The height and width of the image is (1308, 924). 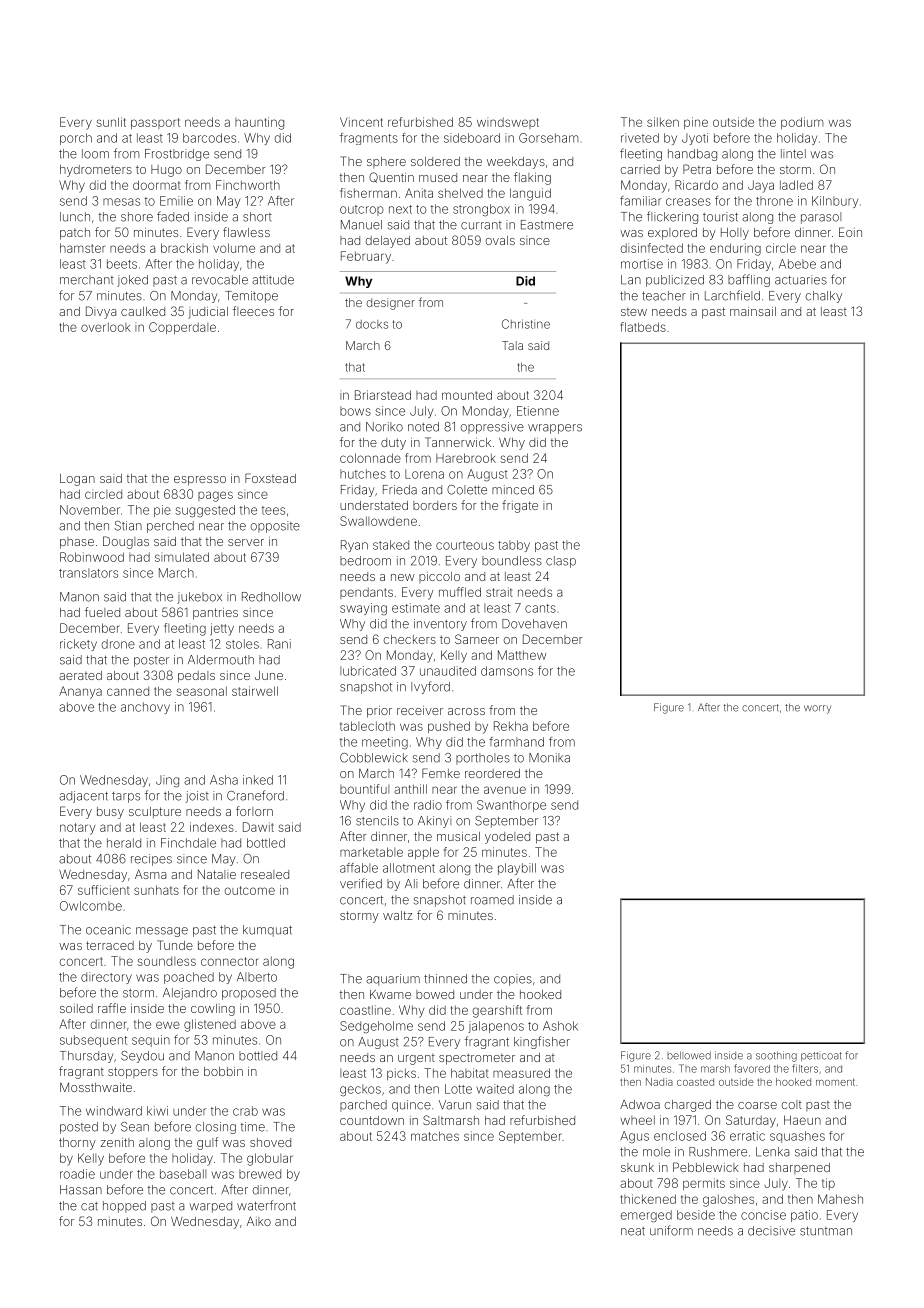 I want to click on waterfront, so click(x=266, y=1205).
